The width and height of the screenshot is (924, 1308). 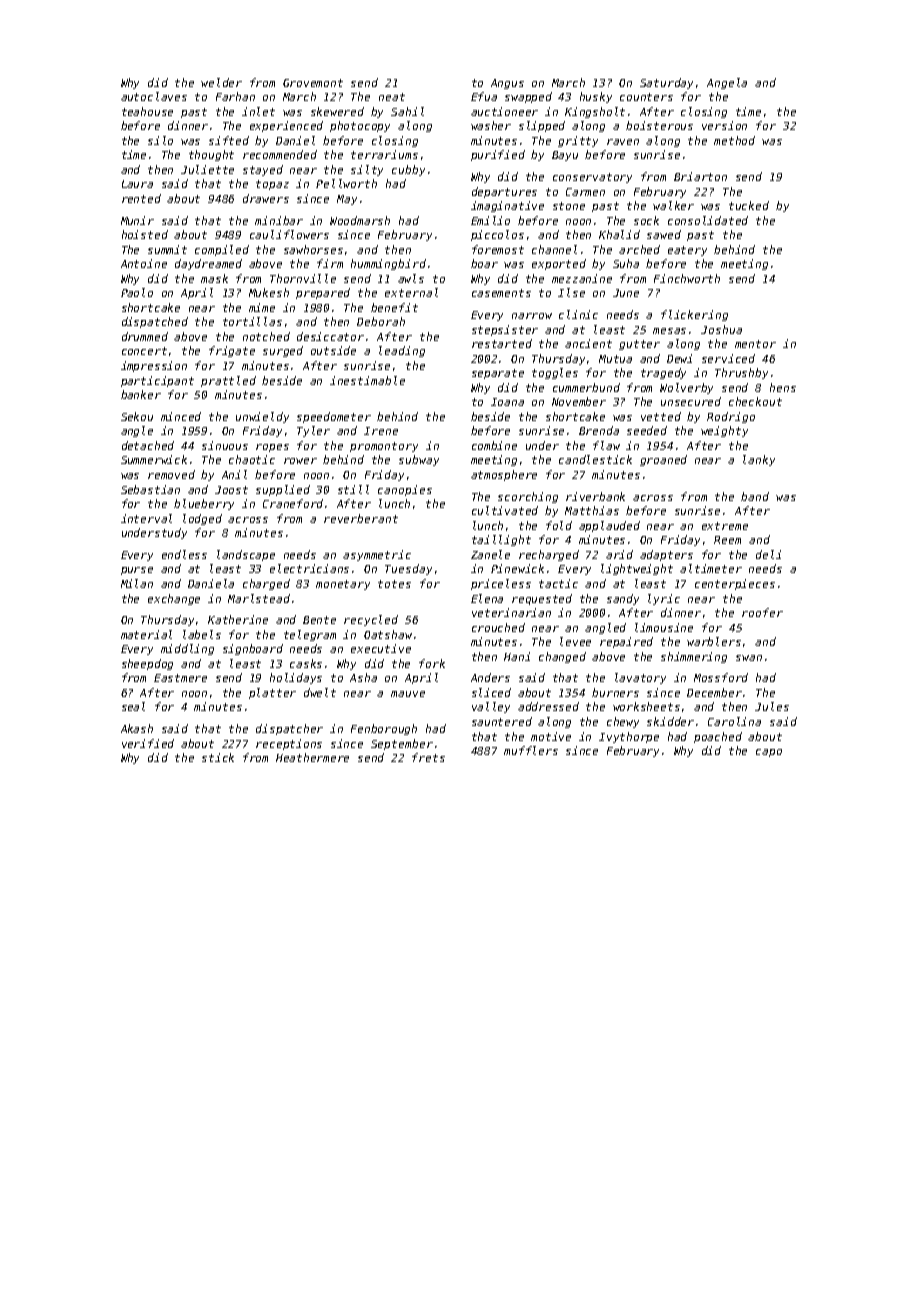 What do you see at coordinates (148, 743) in the screenshot?
I see `verified` at bounding box center [148, 743].
